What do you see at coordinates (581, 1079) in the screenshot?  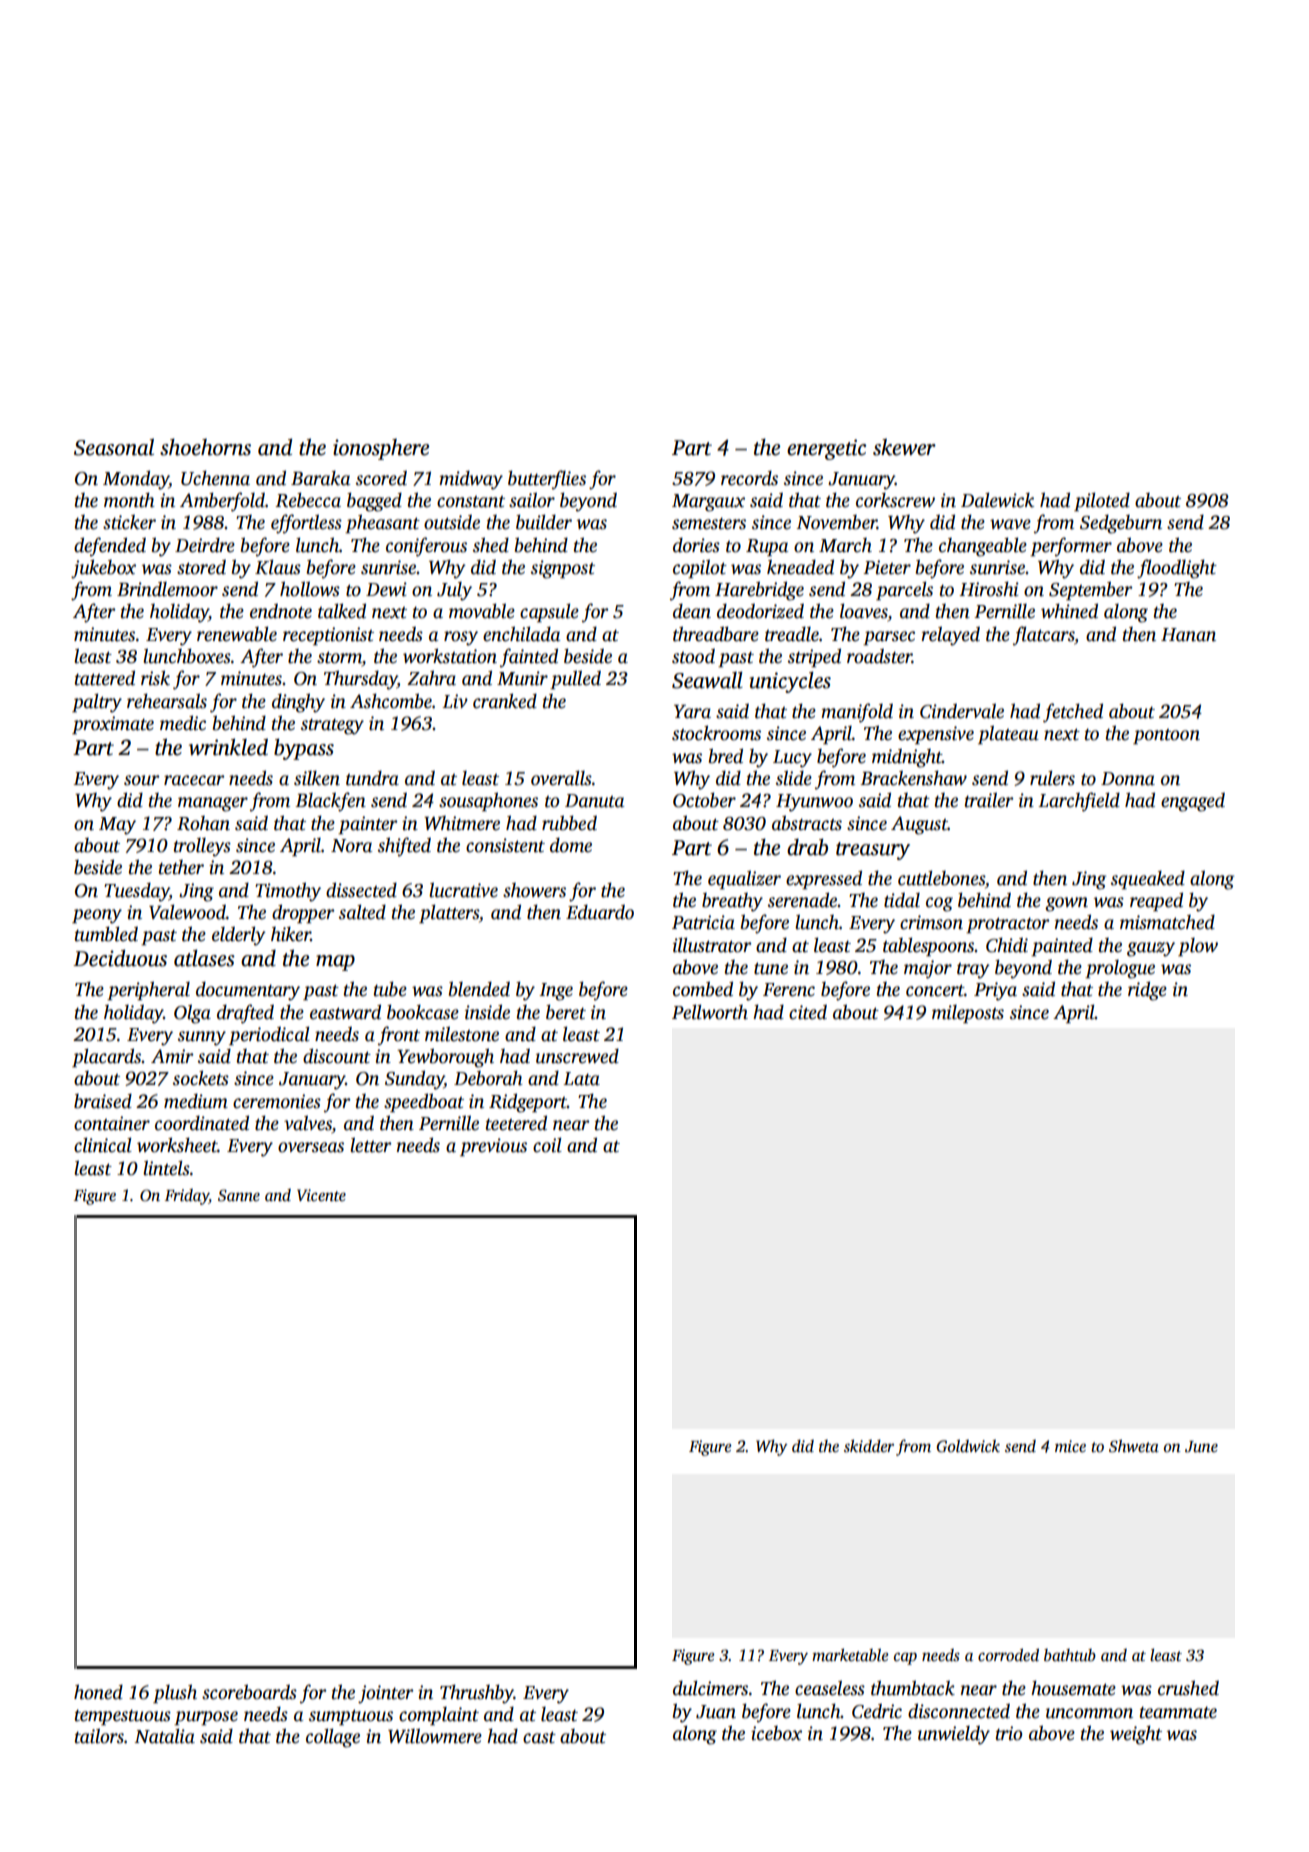 I see `Lata` at bounding box center [581, 1079].
